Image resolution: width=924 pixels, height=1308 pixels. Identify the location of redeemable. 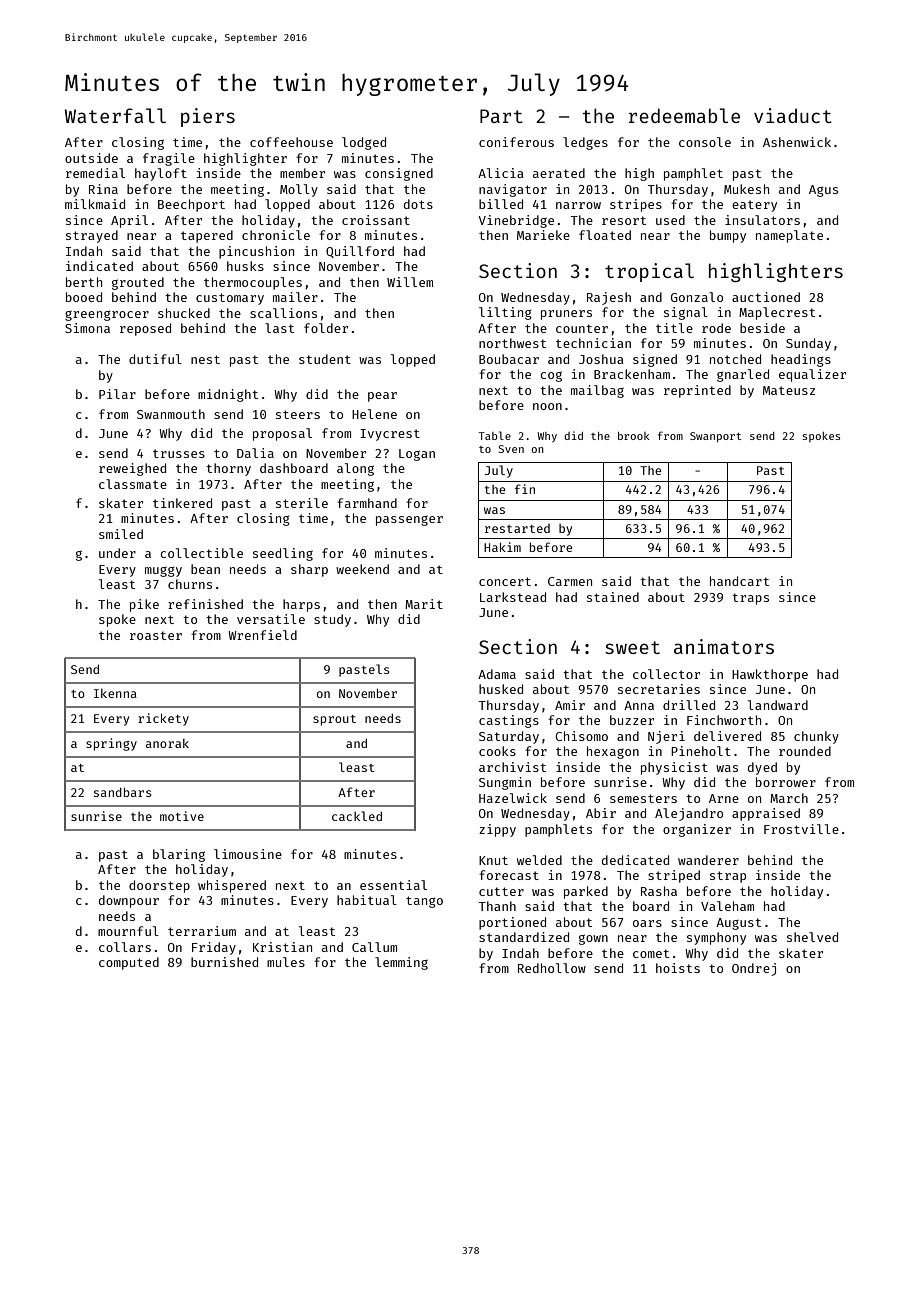
(684, 115).
